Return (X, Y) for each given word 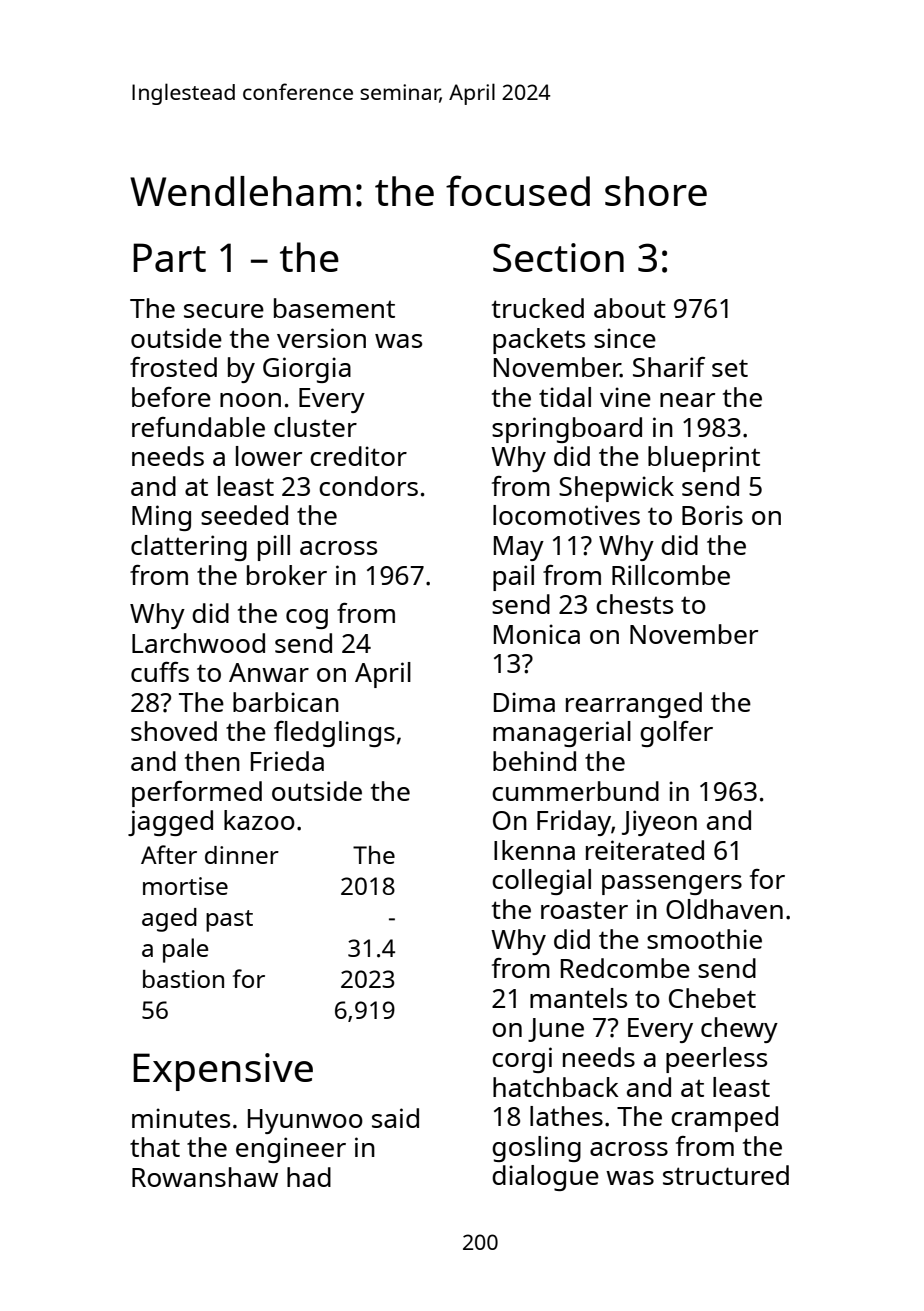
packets (539, 341)
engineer (291, 1150)
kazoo (259, 820)
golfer (676, 734)
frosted (173, 367)
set (730, 368)
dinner (242, 855)
